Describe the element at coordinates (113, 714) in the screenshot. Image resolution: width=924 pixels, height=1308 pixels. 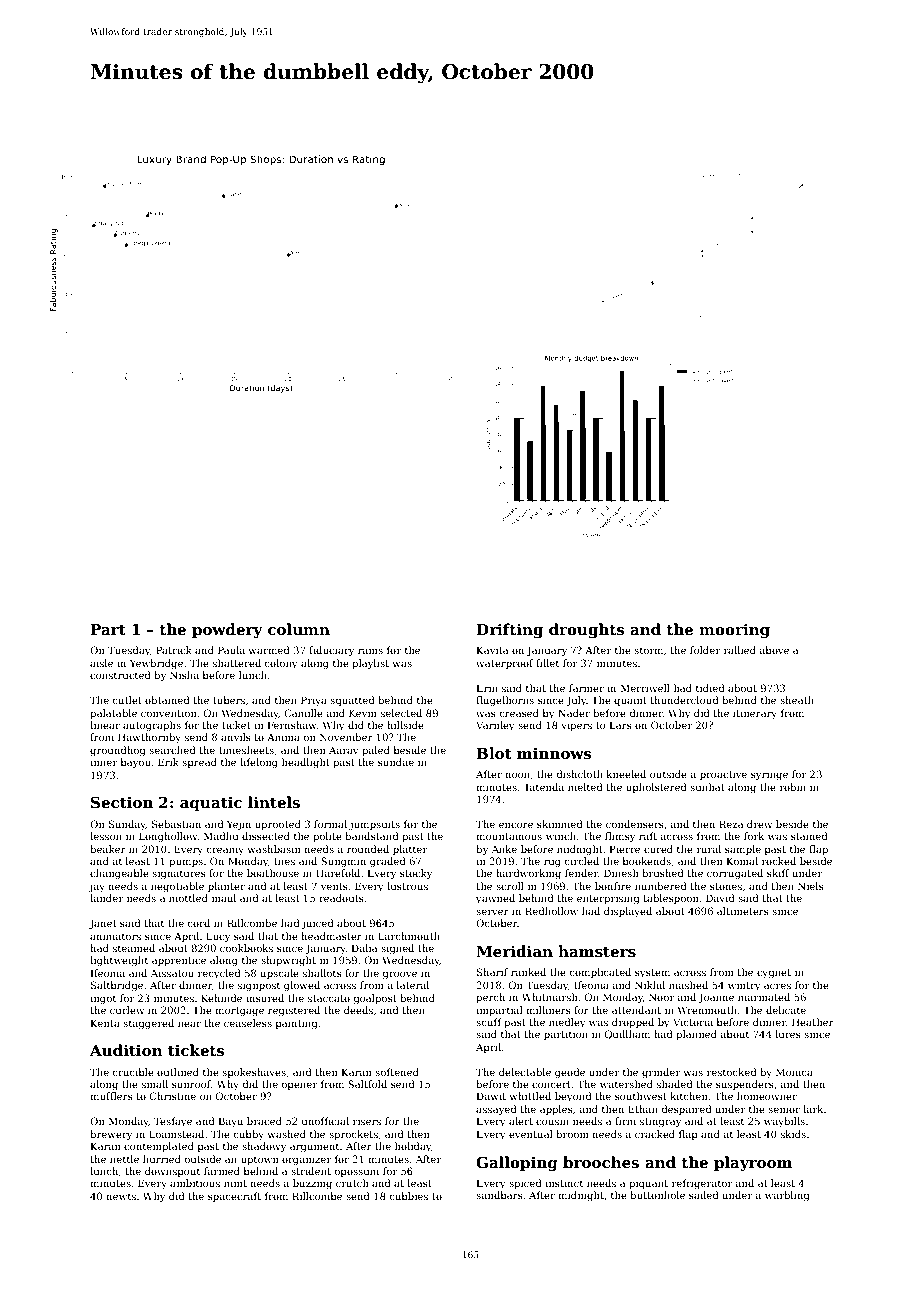
I see `palatable` at that location.
